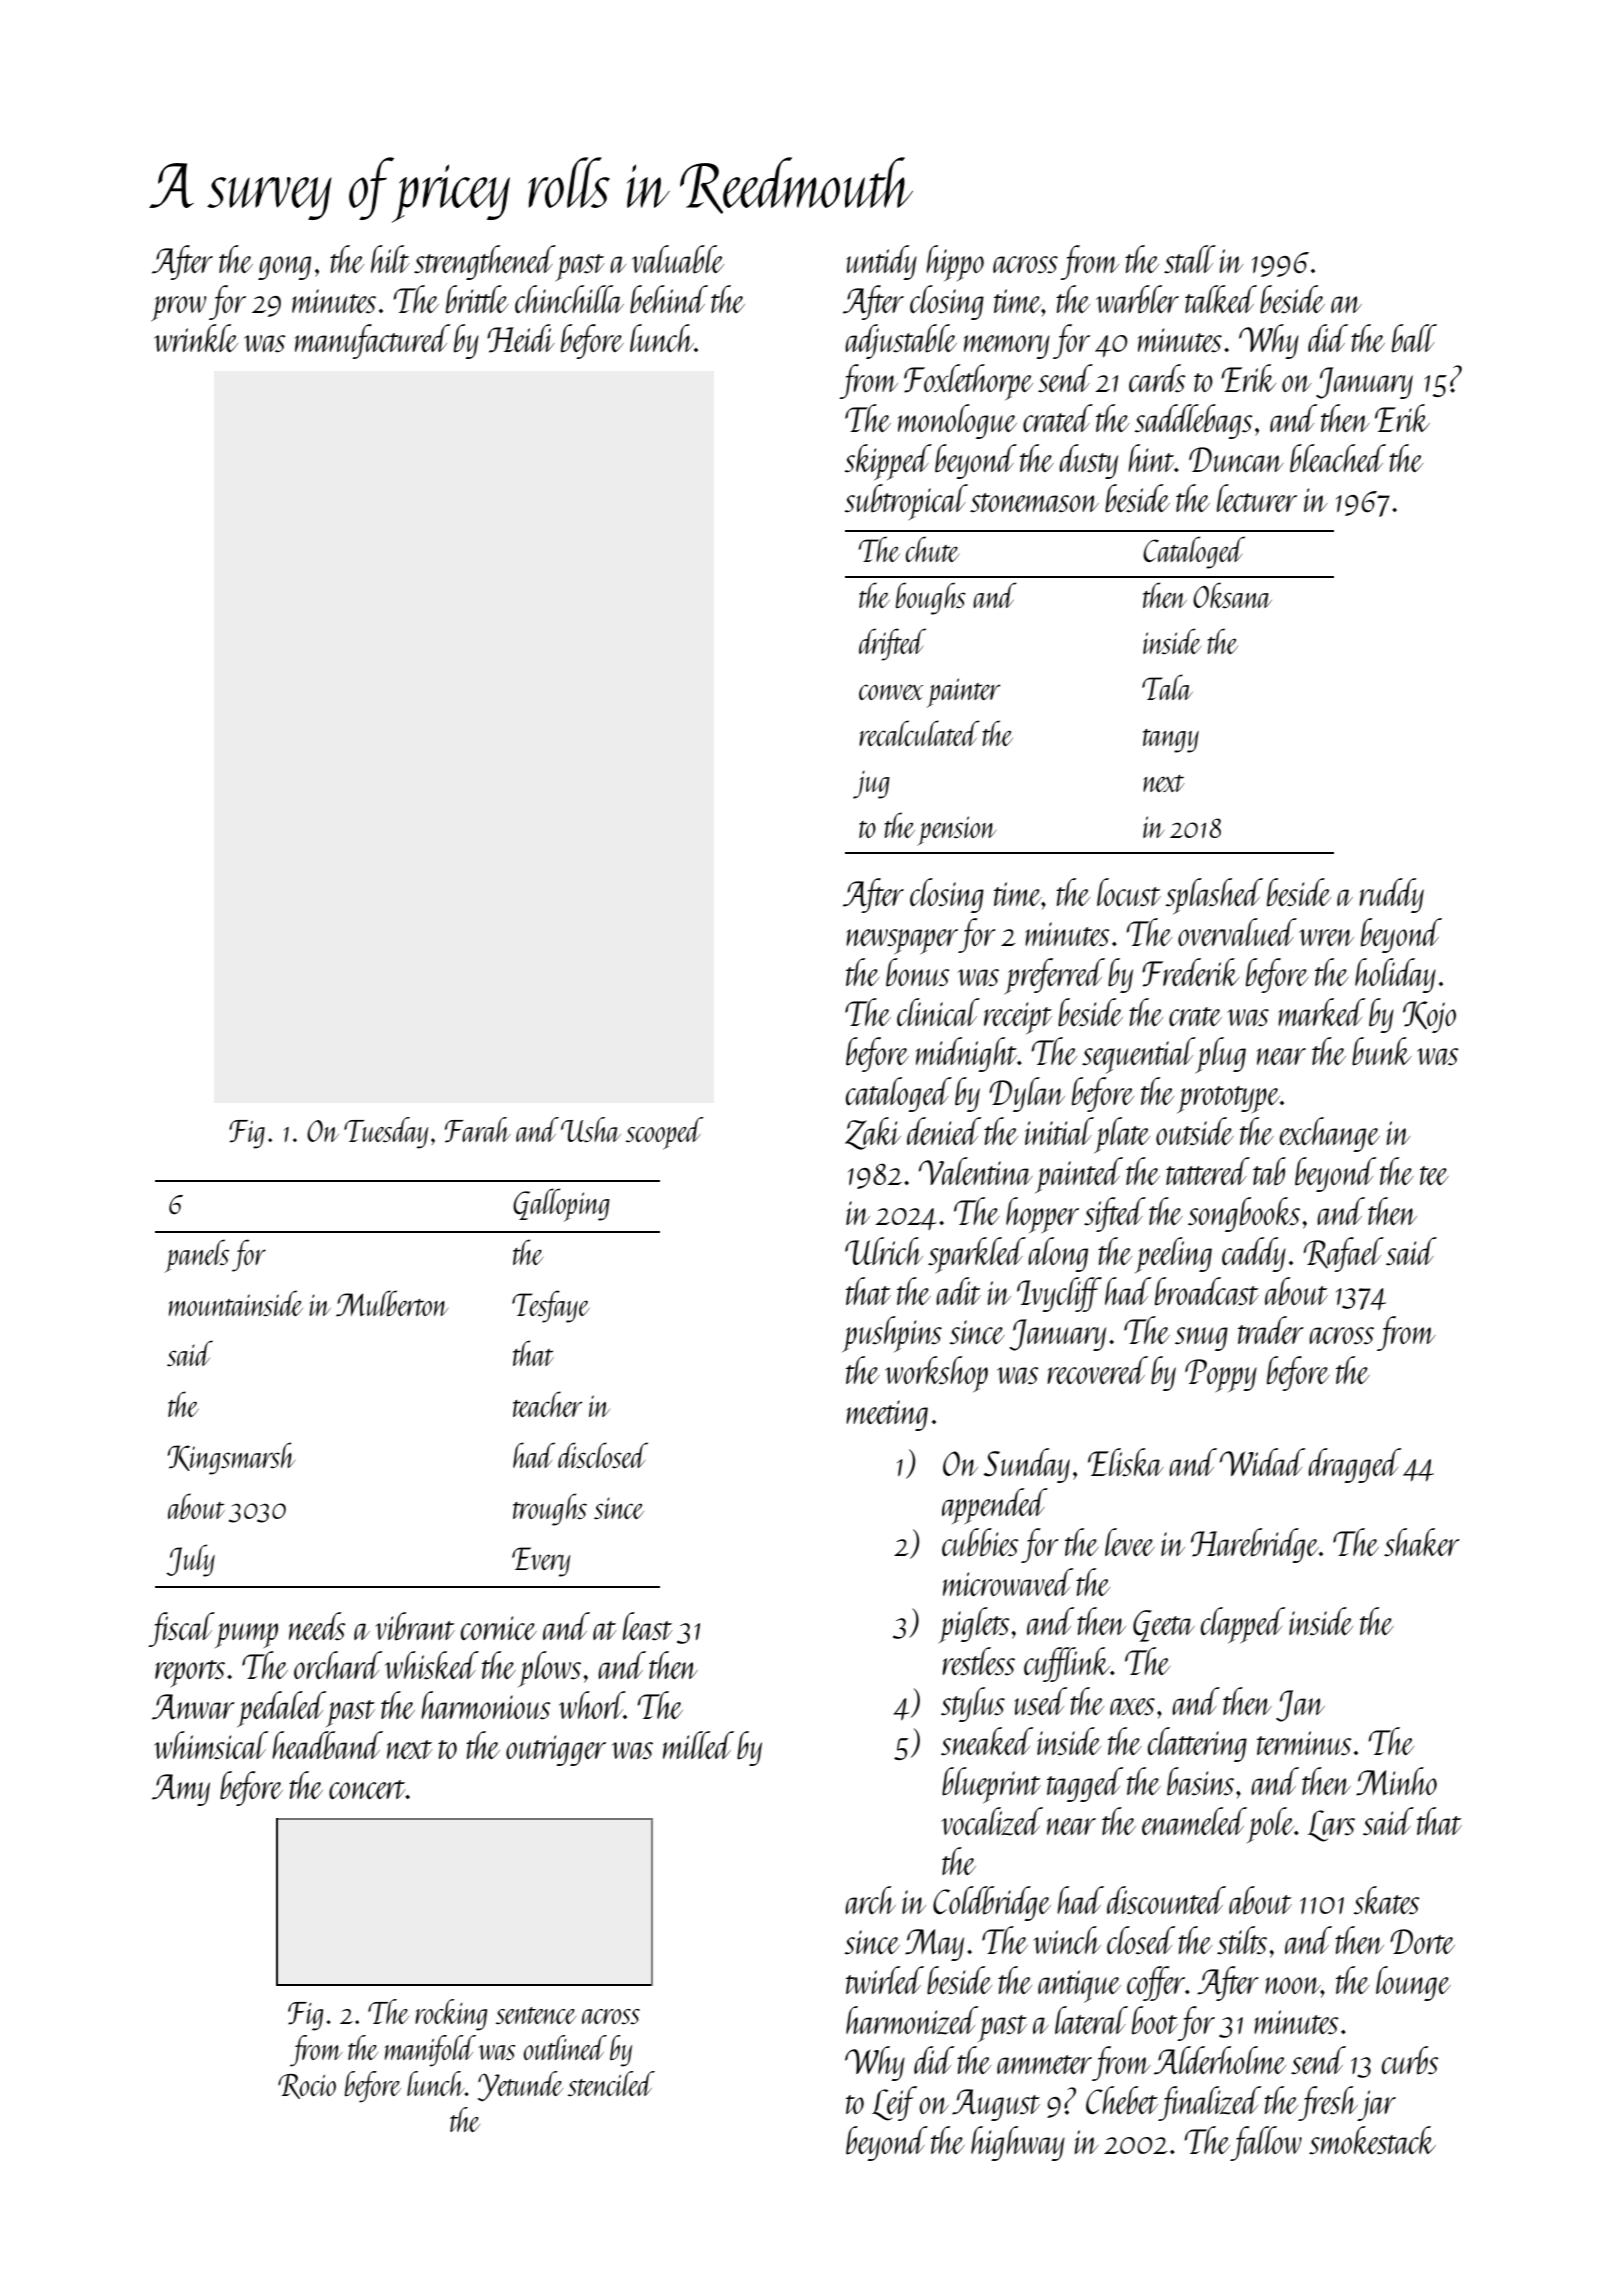 The width and height of the screenshot is (1620, 2292). What do you see at coordinates (196, 338) in the screenshot?
I see `wrinkle` at bounding box center [196, 338].
